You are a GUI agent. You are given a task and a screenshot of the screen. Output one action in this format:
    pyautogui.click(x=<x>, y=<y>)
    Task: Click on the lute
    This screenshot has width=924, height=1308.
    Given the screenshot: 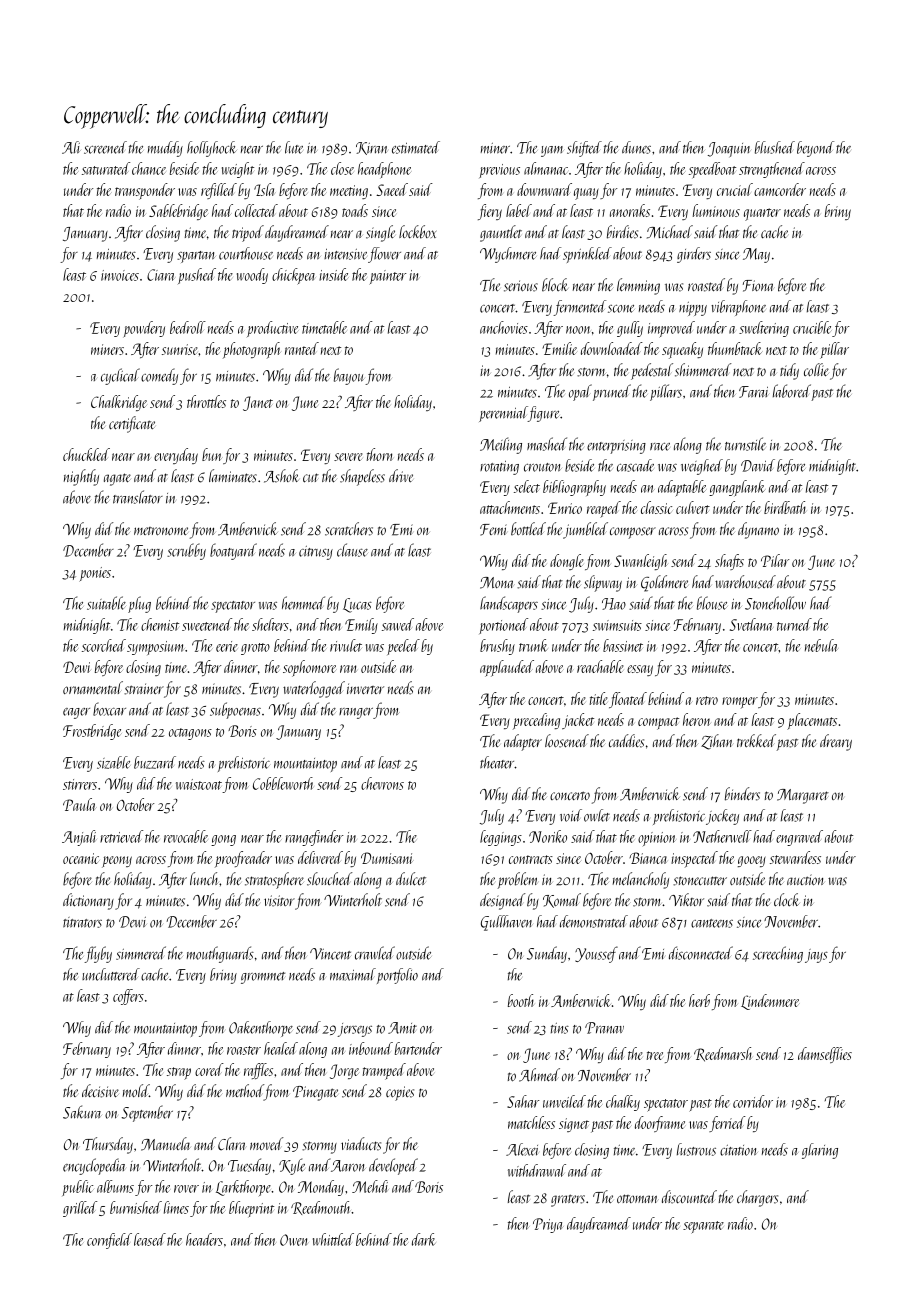 What is the action you would take?
    pyautogui.click(x=294, y=147)
